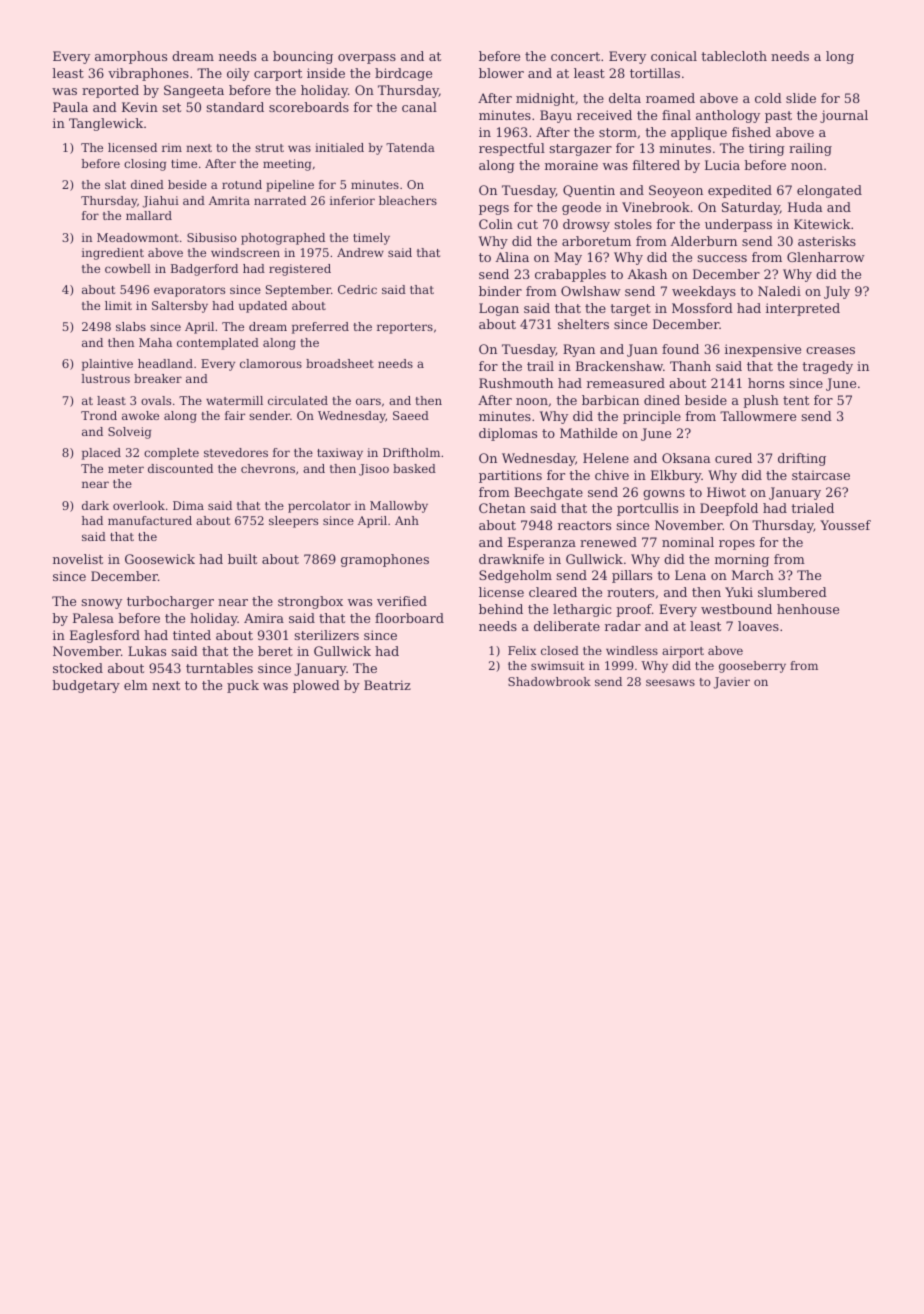 This document has height=1314, width=924. Describe the element at coordinates (731, 683) in the document. I see `Javier` at that location.
